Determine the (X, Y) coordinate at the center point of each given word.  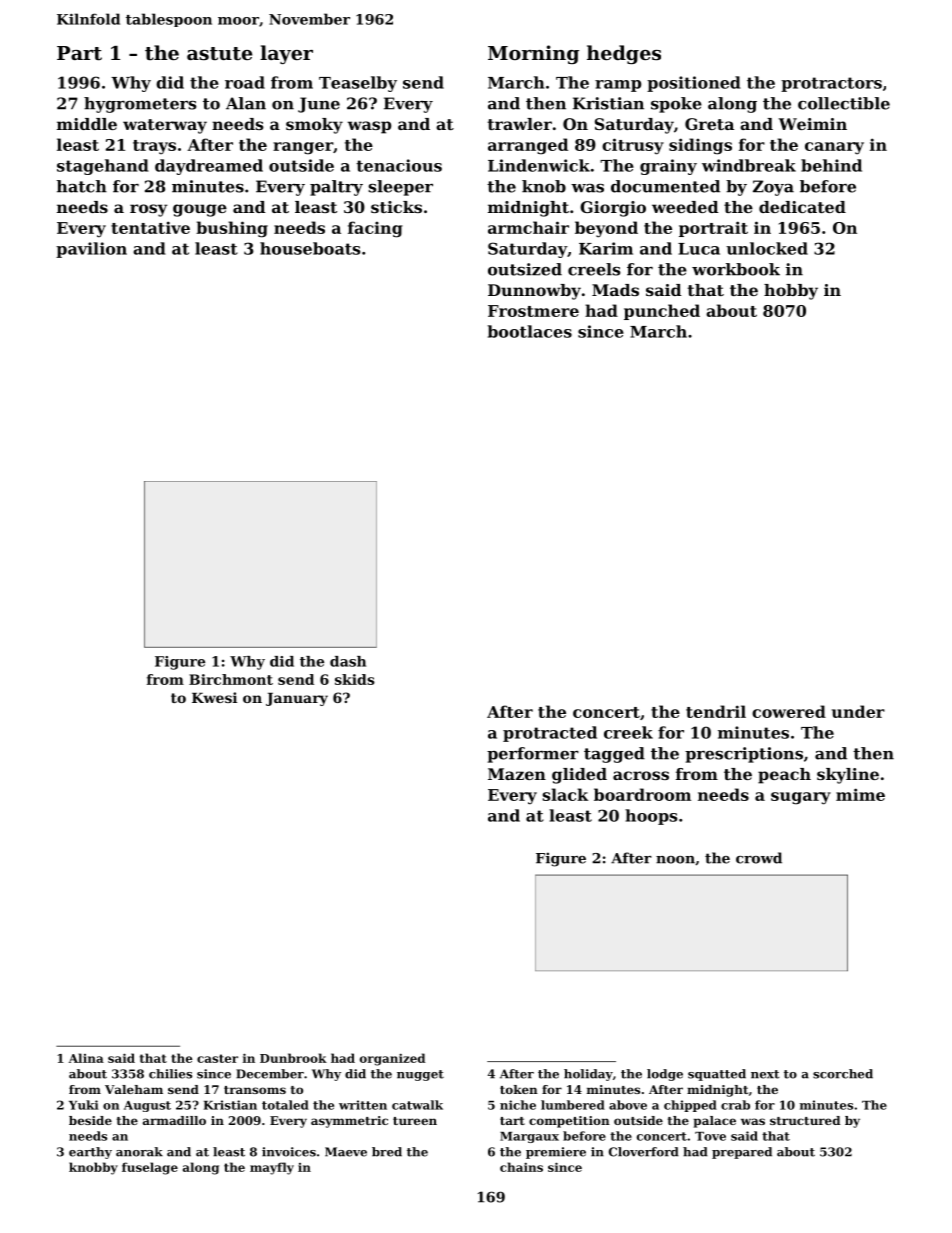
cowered (789, 711)
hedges (624, 54)
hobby (791, 292)
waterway (165, 126)
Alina (86, 1058)
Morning (533, 54)
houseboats (310, 248)
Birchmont (231, 679)
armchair (528, 227)
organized (392, 1059)
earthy (90, 1153)
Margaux (529, 1137)
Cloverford (644, 1152)
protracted (550, 734)
